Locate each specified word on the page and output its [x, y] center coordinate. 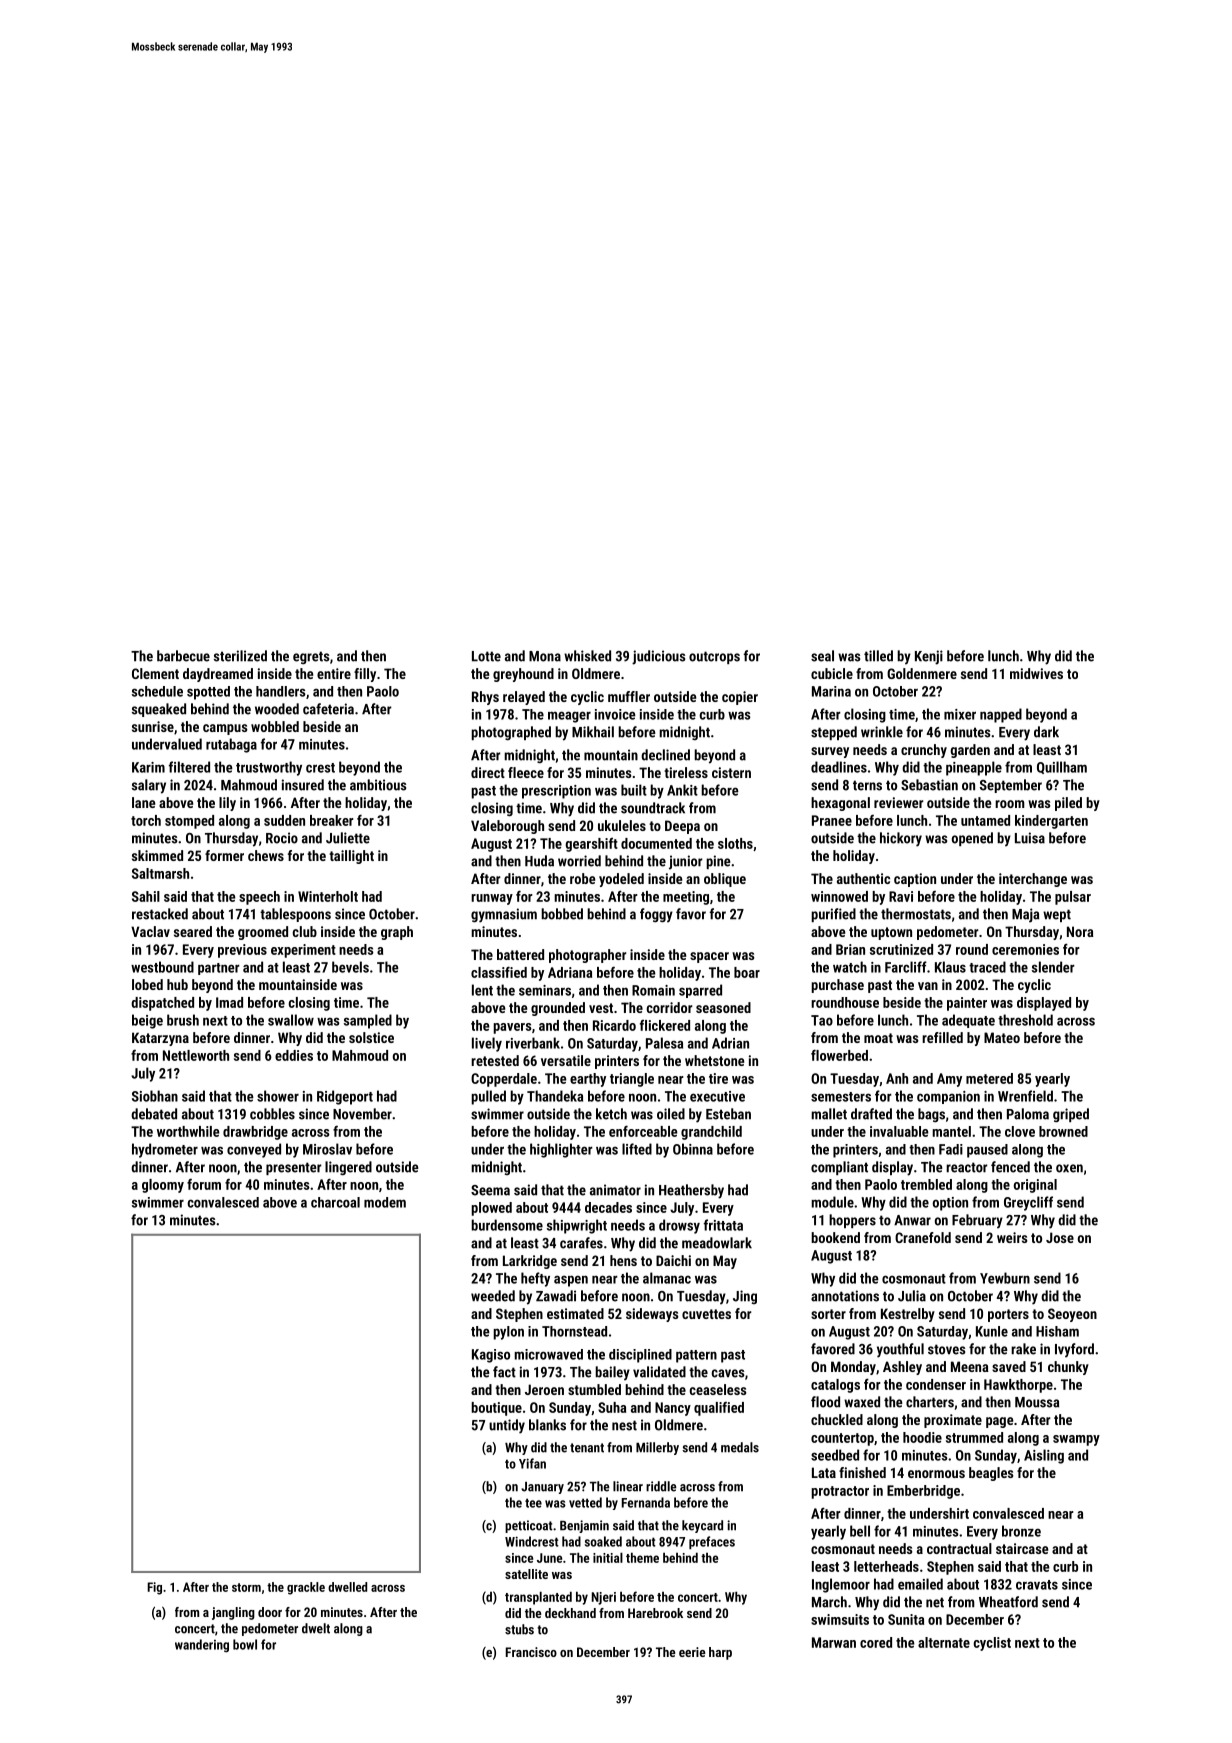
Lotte [486, 656]
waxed [862, 1402]
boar [747, 972]
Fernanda [646, 1502]
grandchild [711, 1133]
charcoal [335, 1202]
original [1035, 1186]
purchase [837, 986]
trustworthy [269, 768]
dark [1046, 732]
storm [246, 1587]
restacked [160, 914]
